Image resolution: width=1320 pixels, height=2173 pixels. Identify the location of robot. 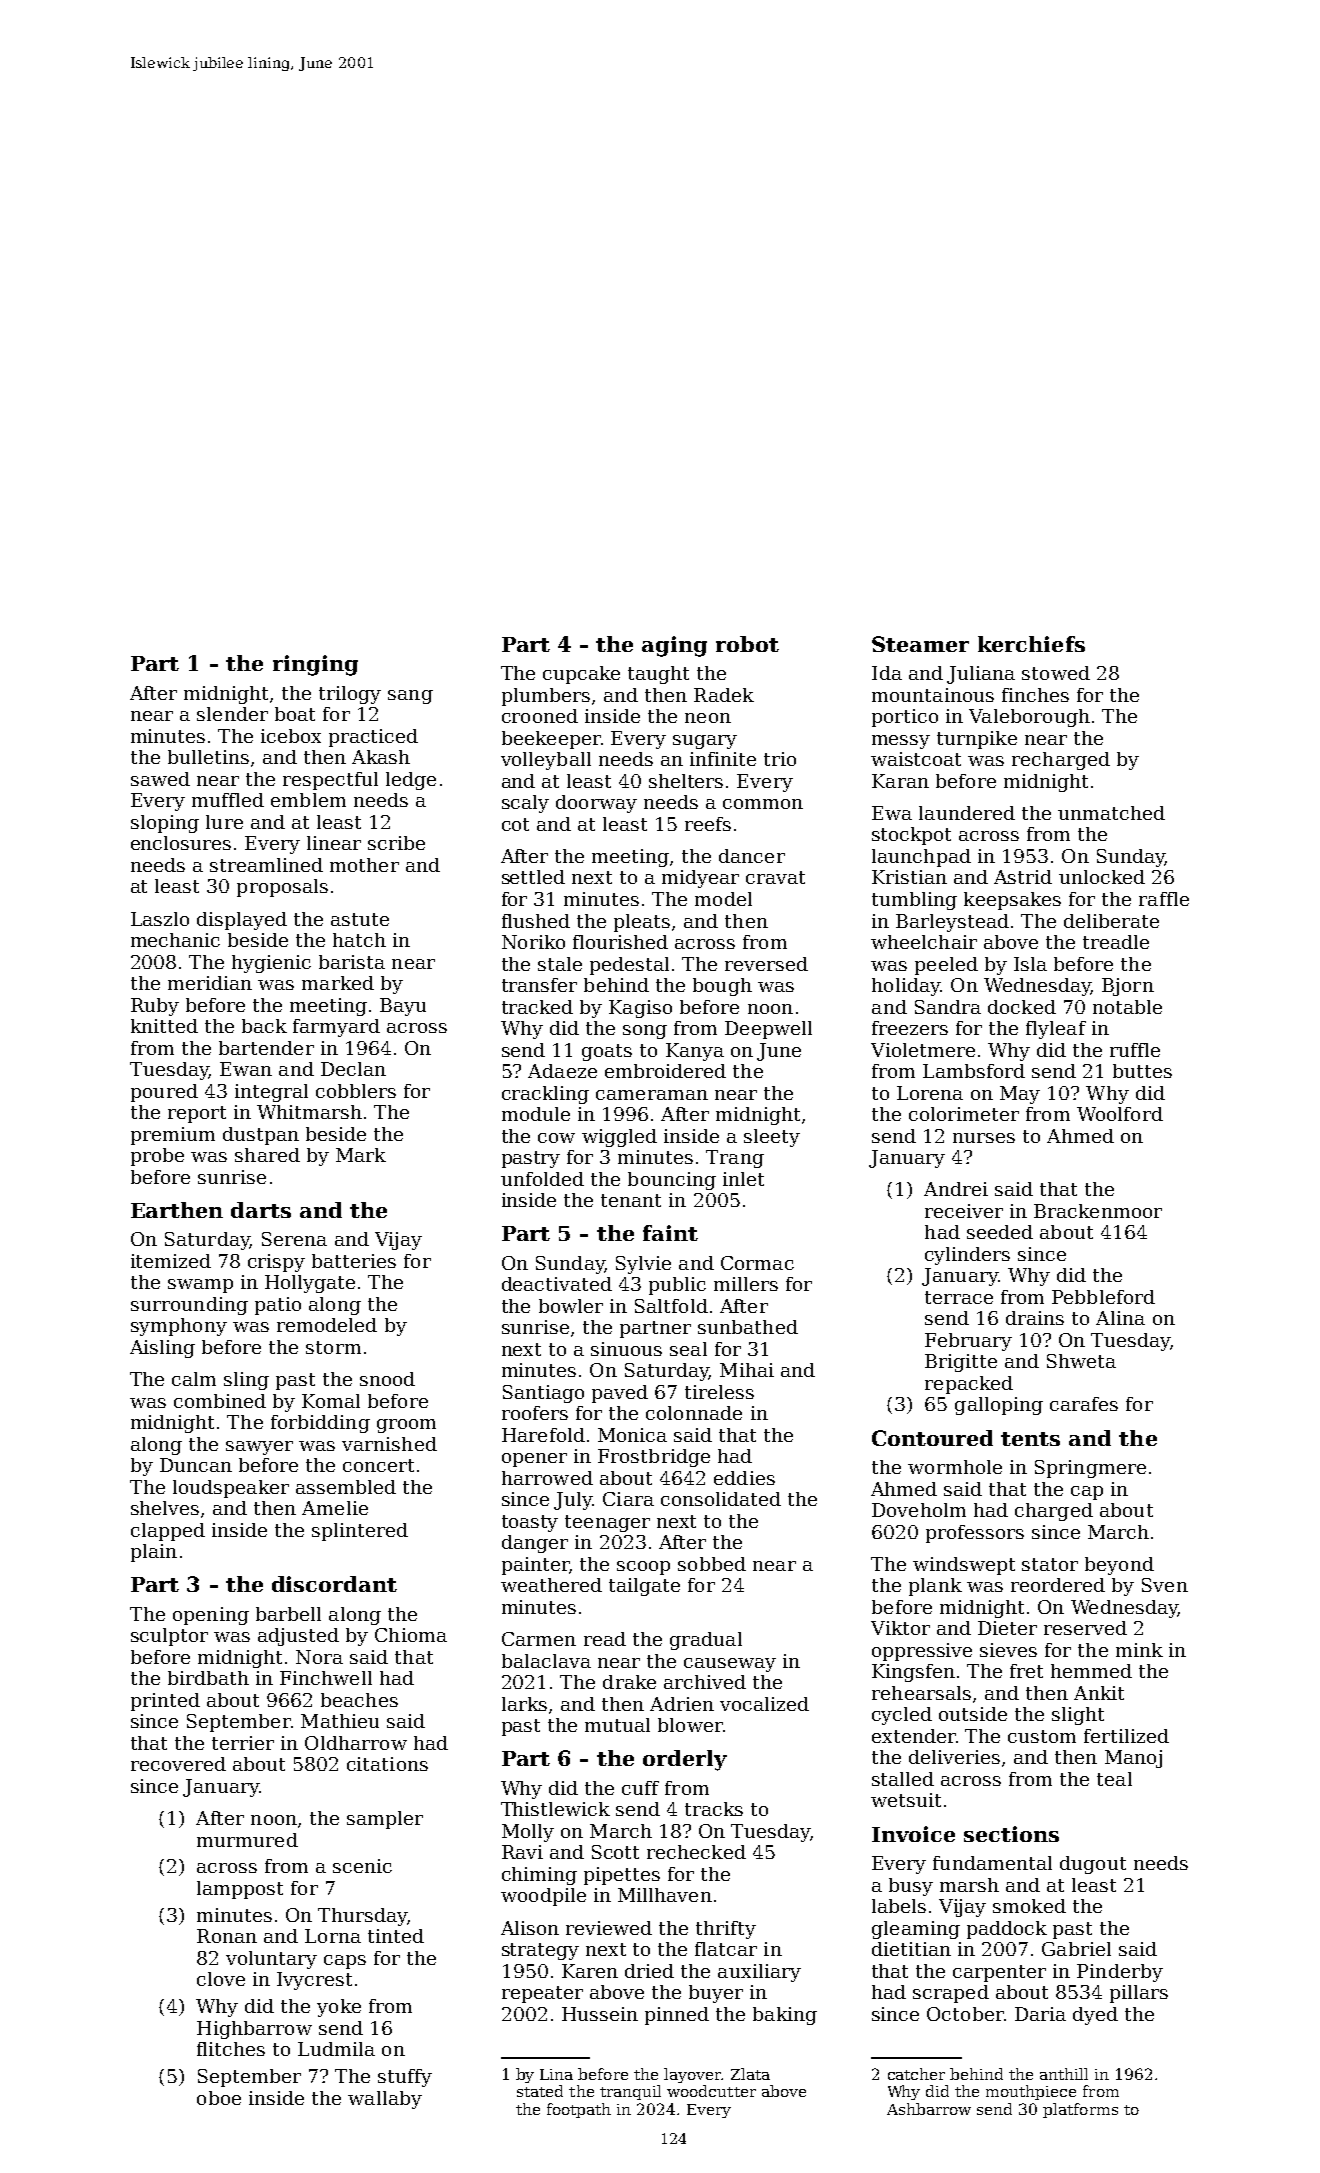
(747, 644).
